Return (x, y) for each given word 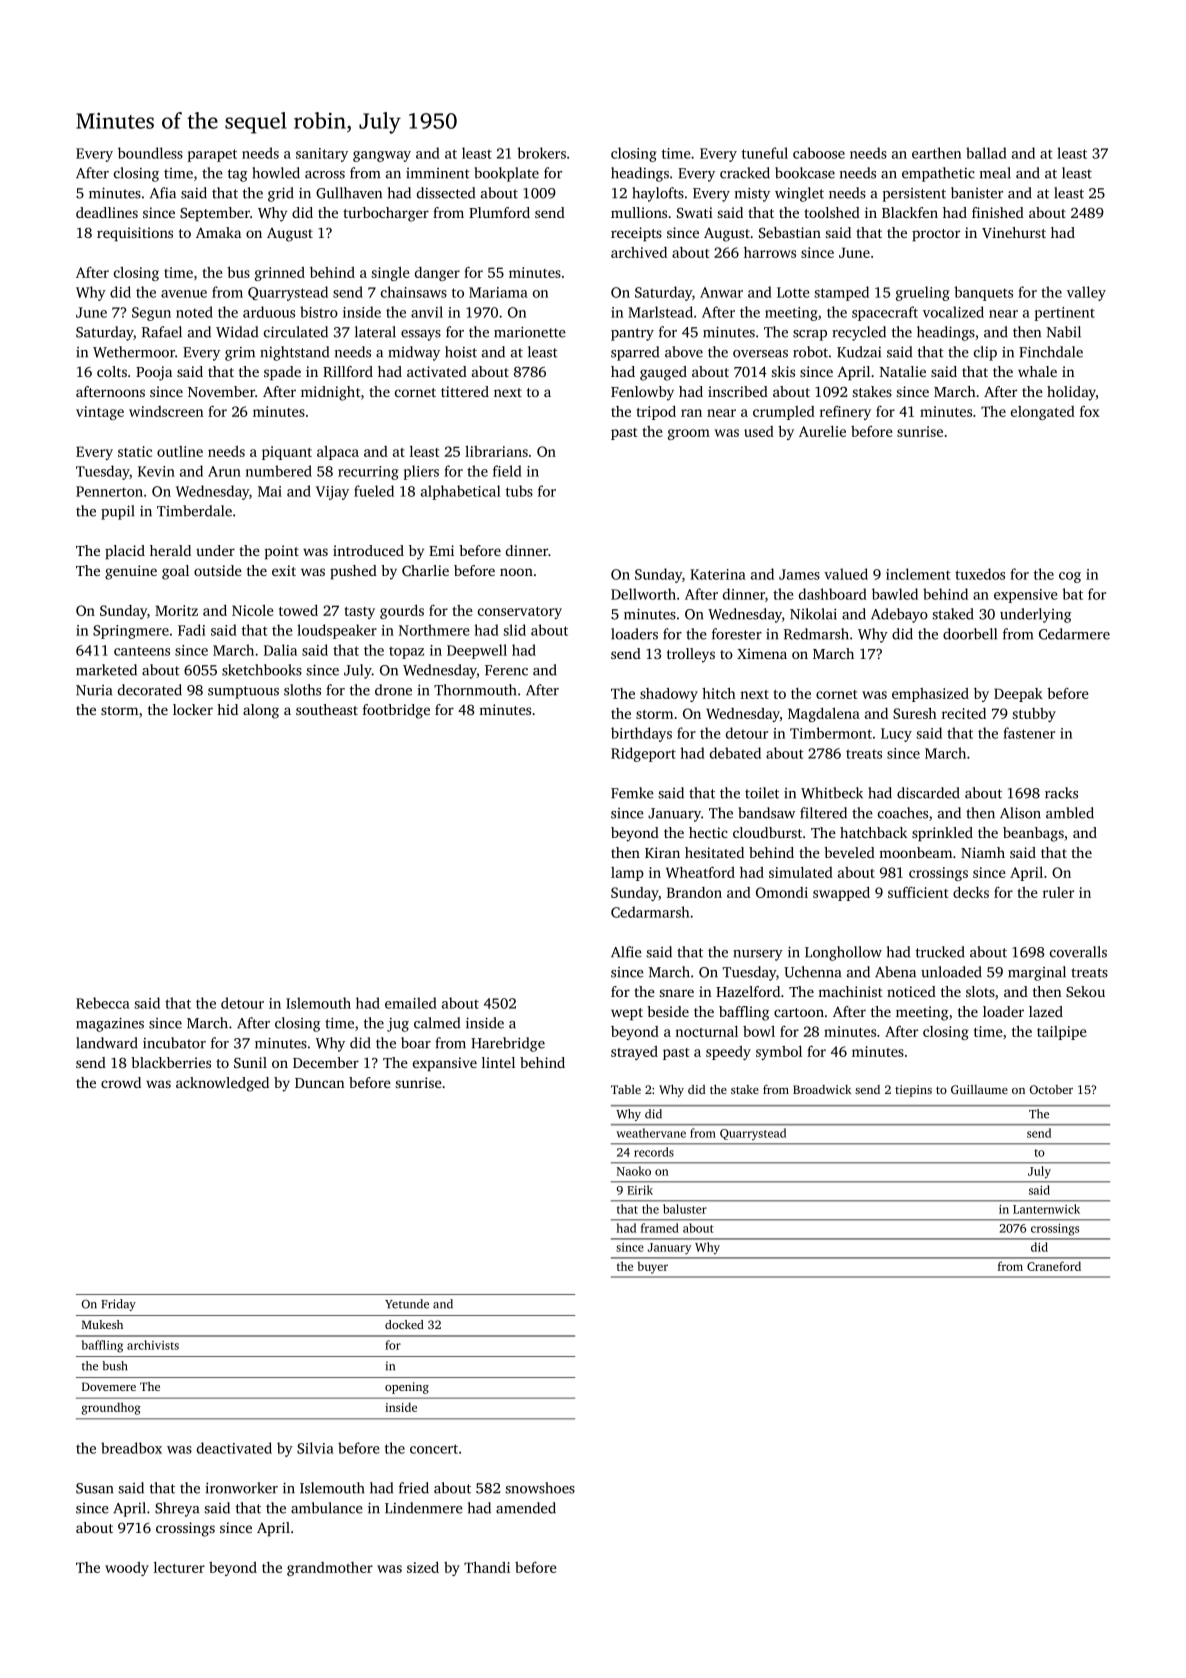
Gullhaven (349, 193)
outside (218, 570)
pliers (421, 472)
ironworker (241, 1488)
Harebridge (508, 1044)
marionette (530, 332)
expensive (1026, 596)
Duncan (320, 1083)
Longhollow (843, 953)
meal (995, 173)
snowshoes (540, 1488)
